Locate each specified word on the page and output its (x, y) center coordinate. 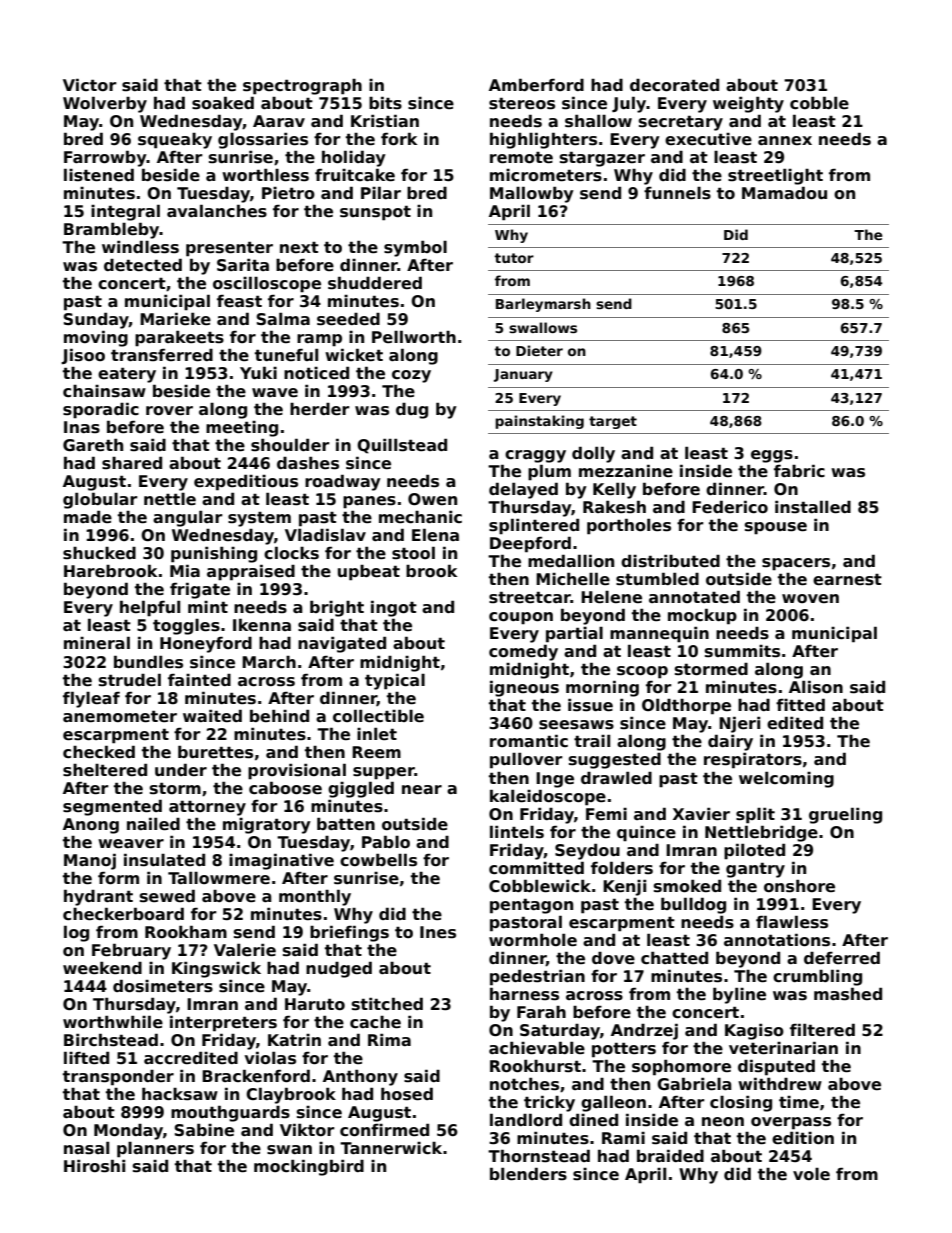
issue (590, 705)
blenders (528, 1174)
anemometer (120, 716)
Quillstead (402, 446)
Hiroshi (94, 1166)
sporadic (101, 410)
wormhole (533, 940)
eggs (772, 456)
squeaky (175, 141)
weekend (102, 968)
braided (670, 1156)
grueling (845, 815)
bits (385, 103)
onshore (799, 886)
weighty (748, 105)
